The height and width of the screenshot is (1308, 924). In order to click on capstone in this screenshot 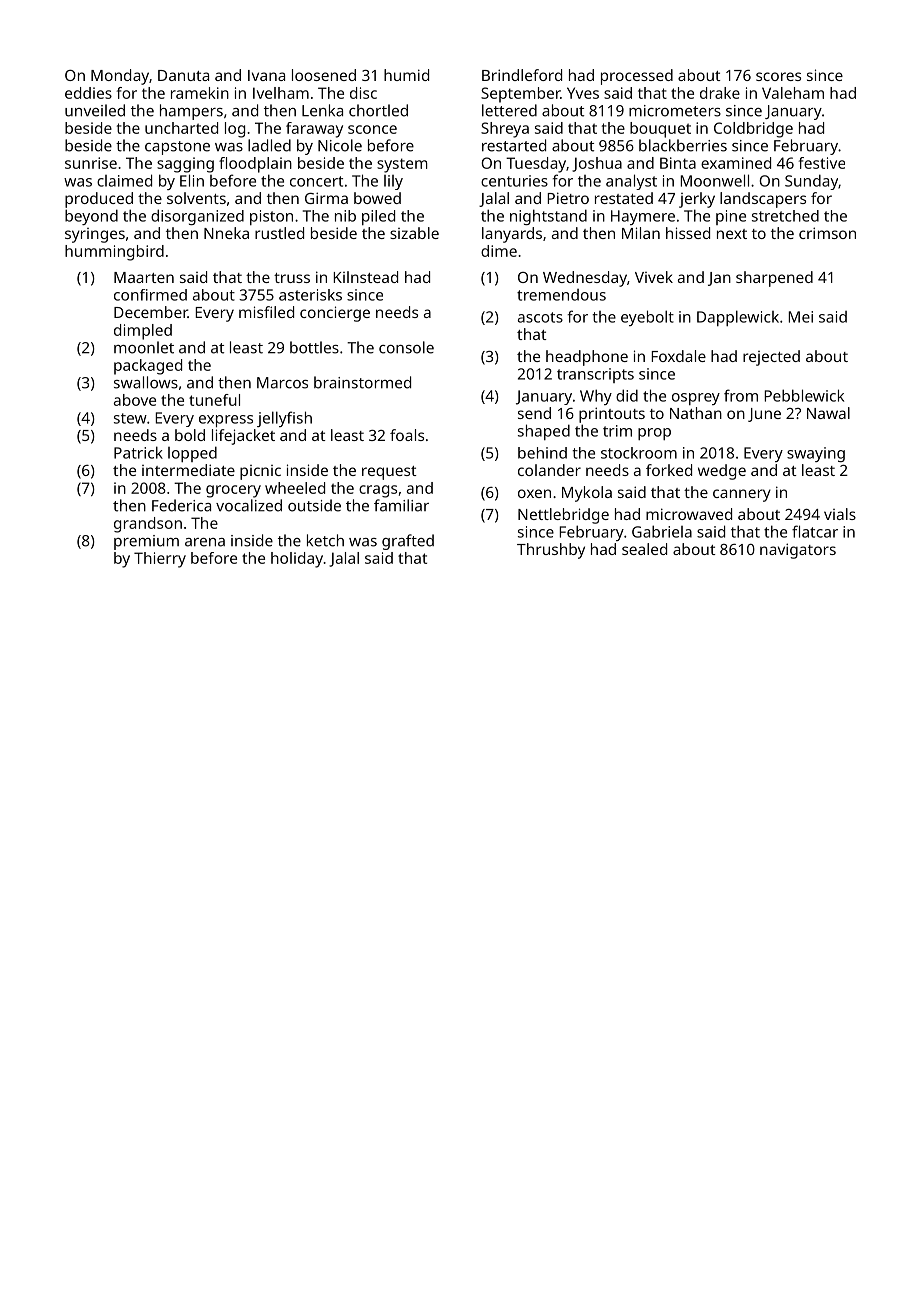, I will do `click(177, 148)`.
